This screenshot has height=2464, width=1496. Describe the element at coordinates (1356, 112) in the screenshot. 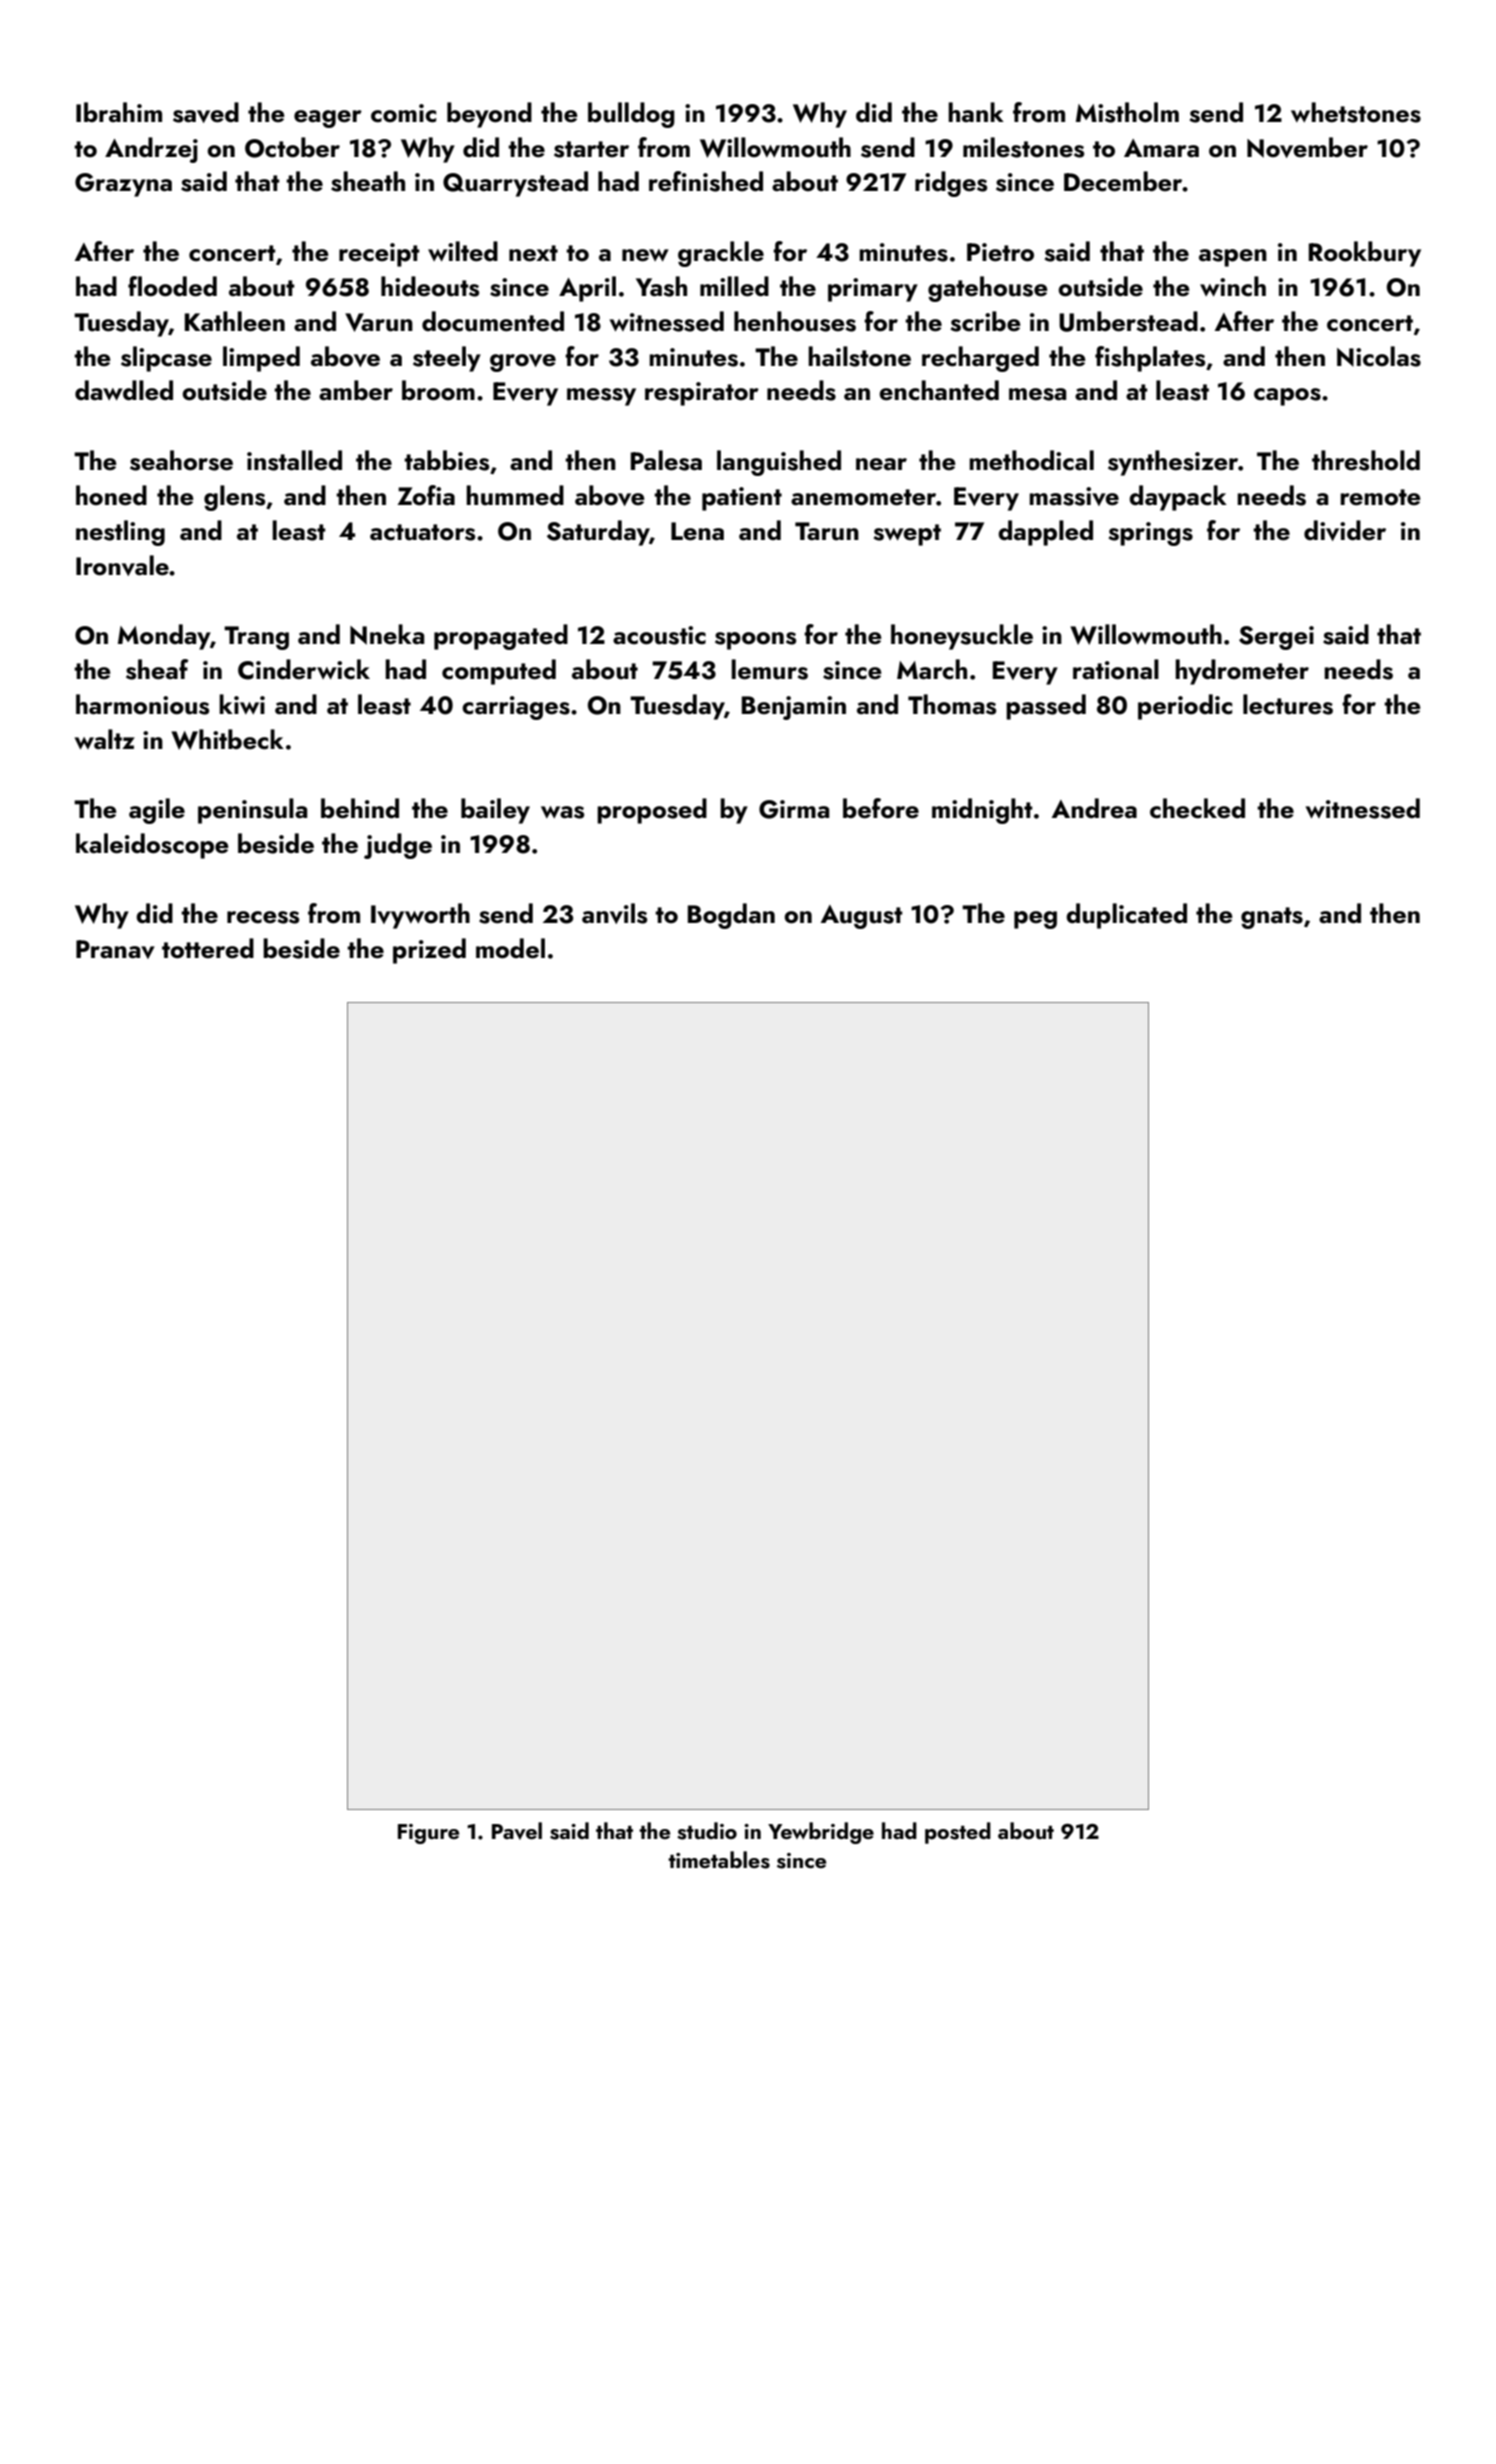

I see `whetstones` at that location.
